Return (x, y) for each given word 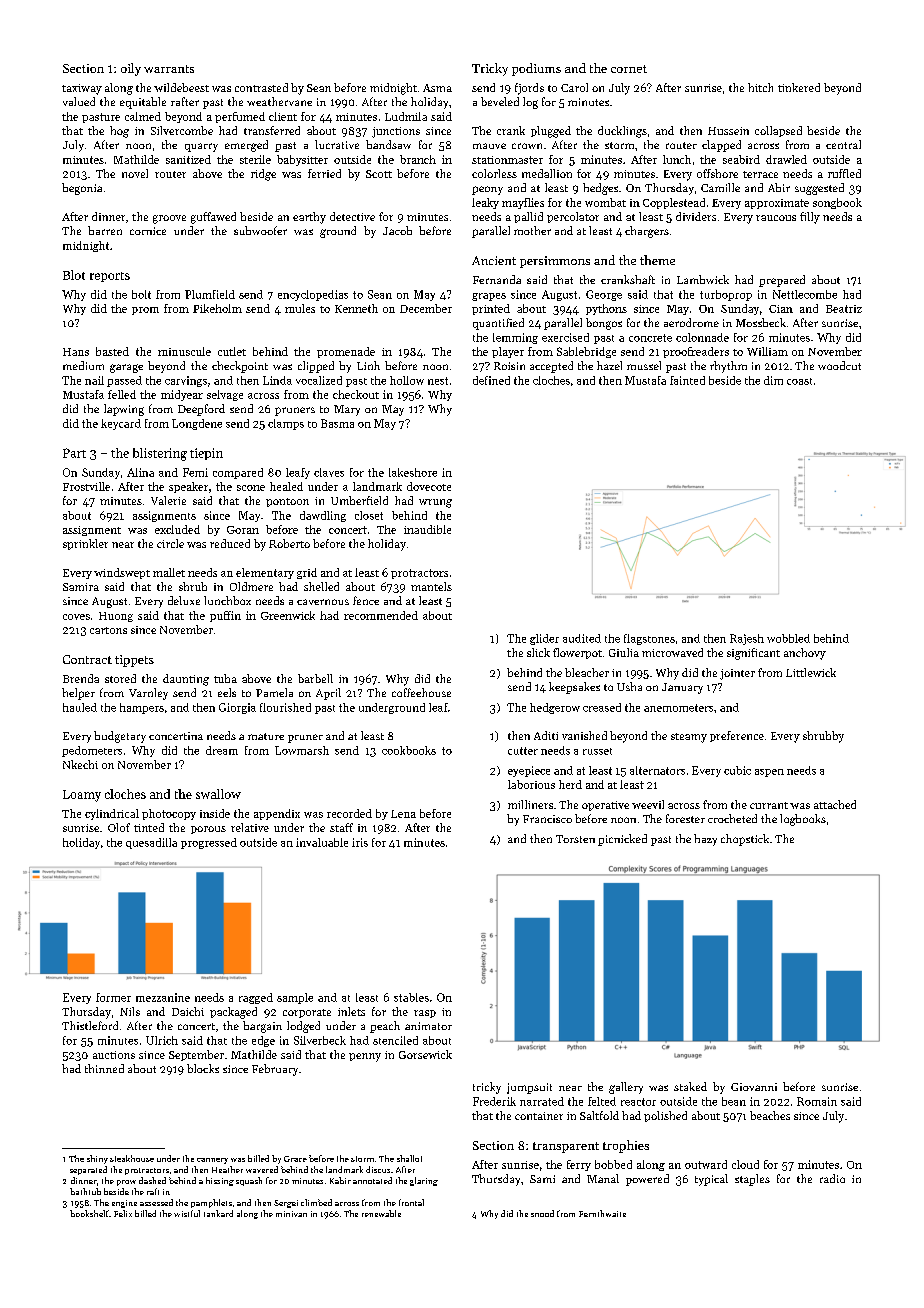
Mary (347, 410)
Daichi (188, 1011)
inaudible (427, 529)
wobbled (788, 638)
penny (365, 1057)
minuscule (184, 351)
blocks (203, 1068)
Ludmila (406, 116)
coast (799, 381)
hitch (760, 87)
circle (170, 543)
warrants (169, 69)
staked (690, 1086)
